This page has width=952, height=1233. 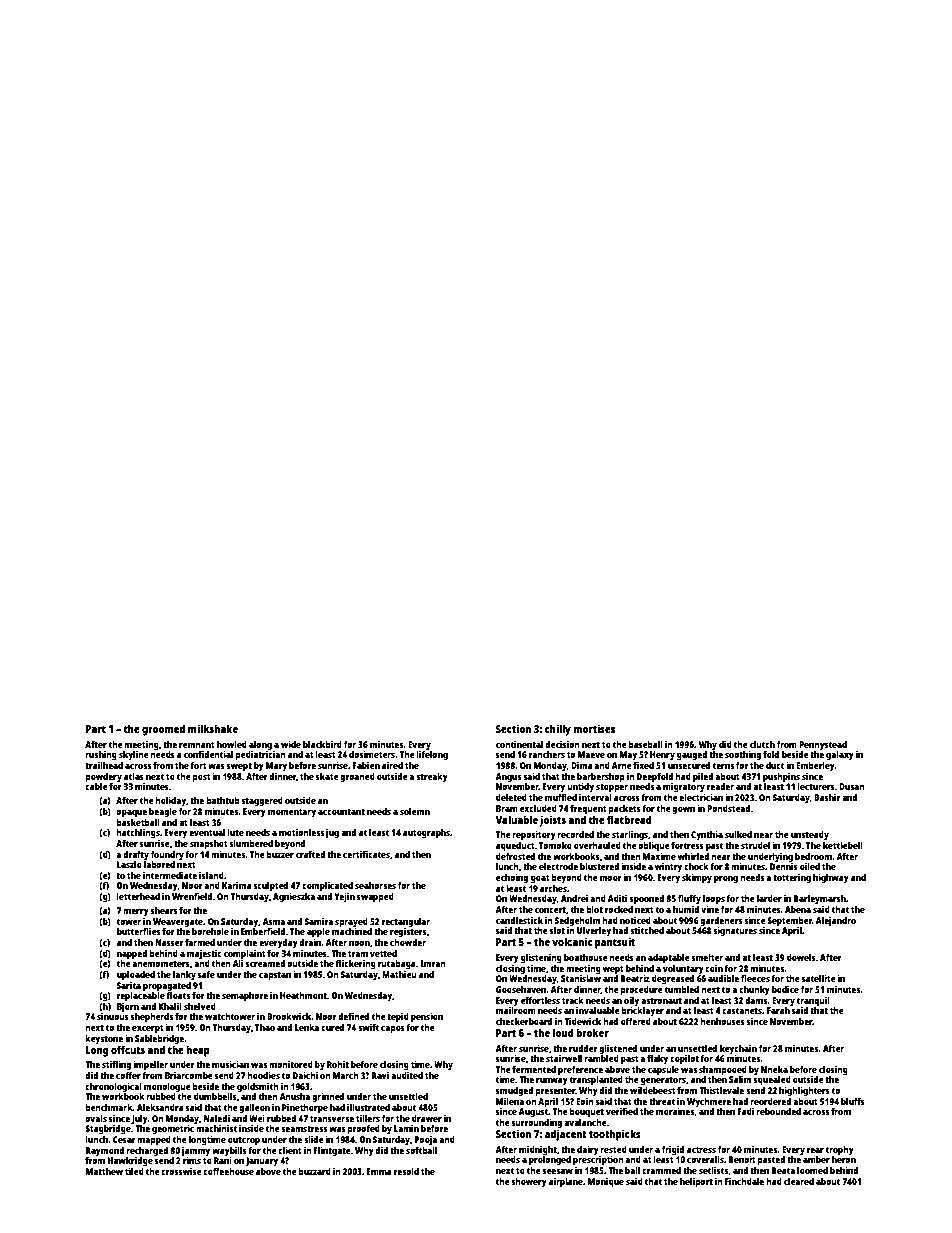 What do you see at coordinates (427, 1017) in the page?
I see `pension` at bounding box center [427, 1017].
